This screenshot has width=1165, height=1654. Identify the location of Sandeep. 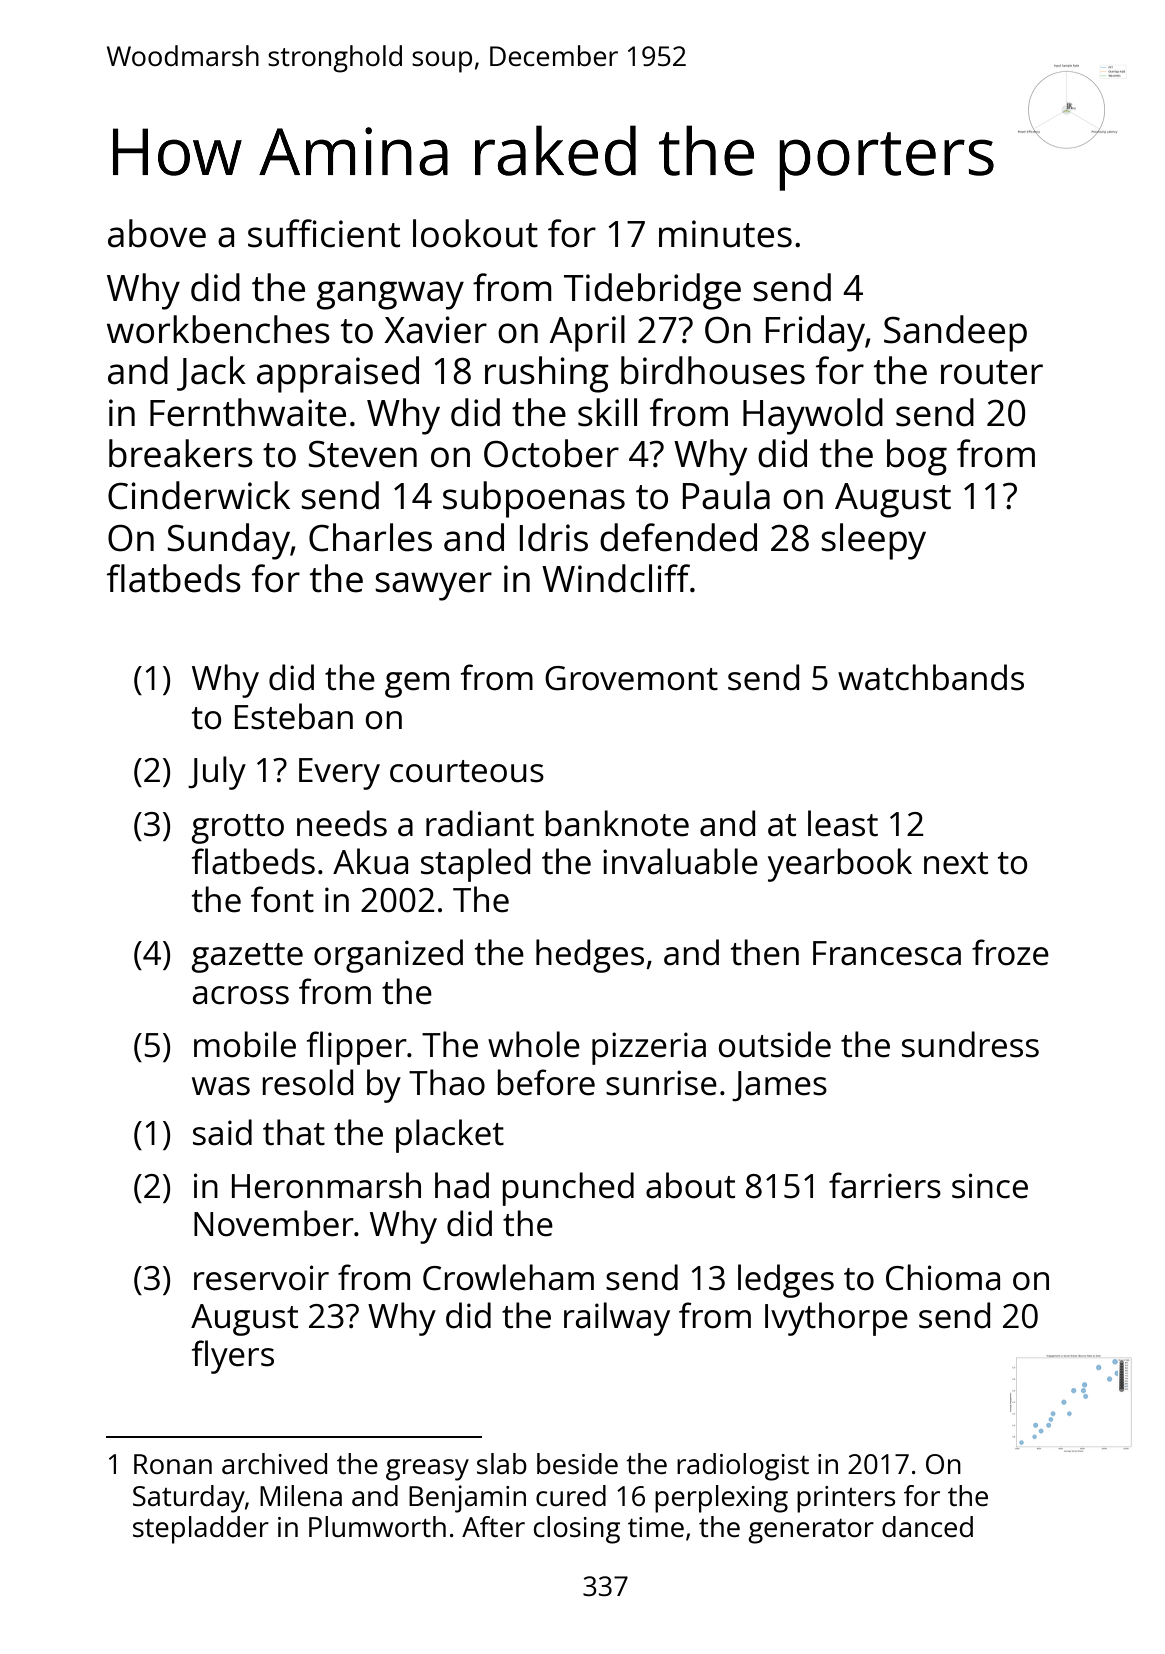
(955, 333).
